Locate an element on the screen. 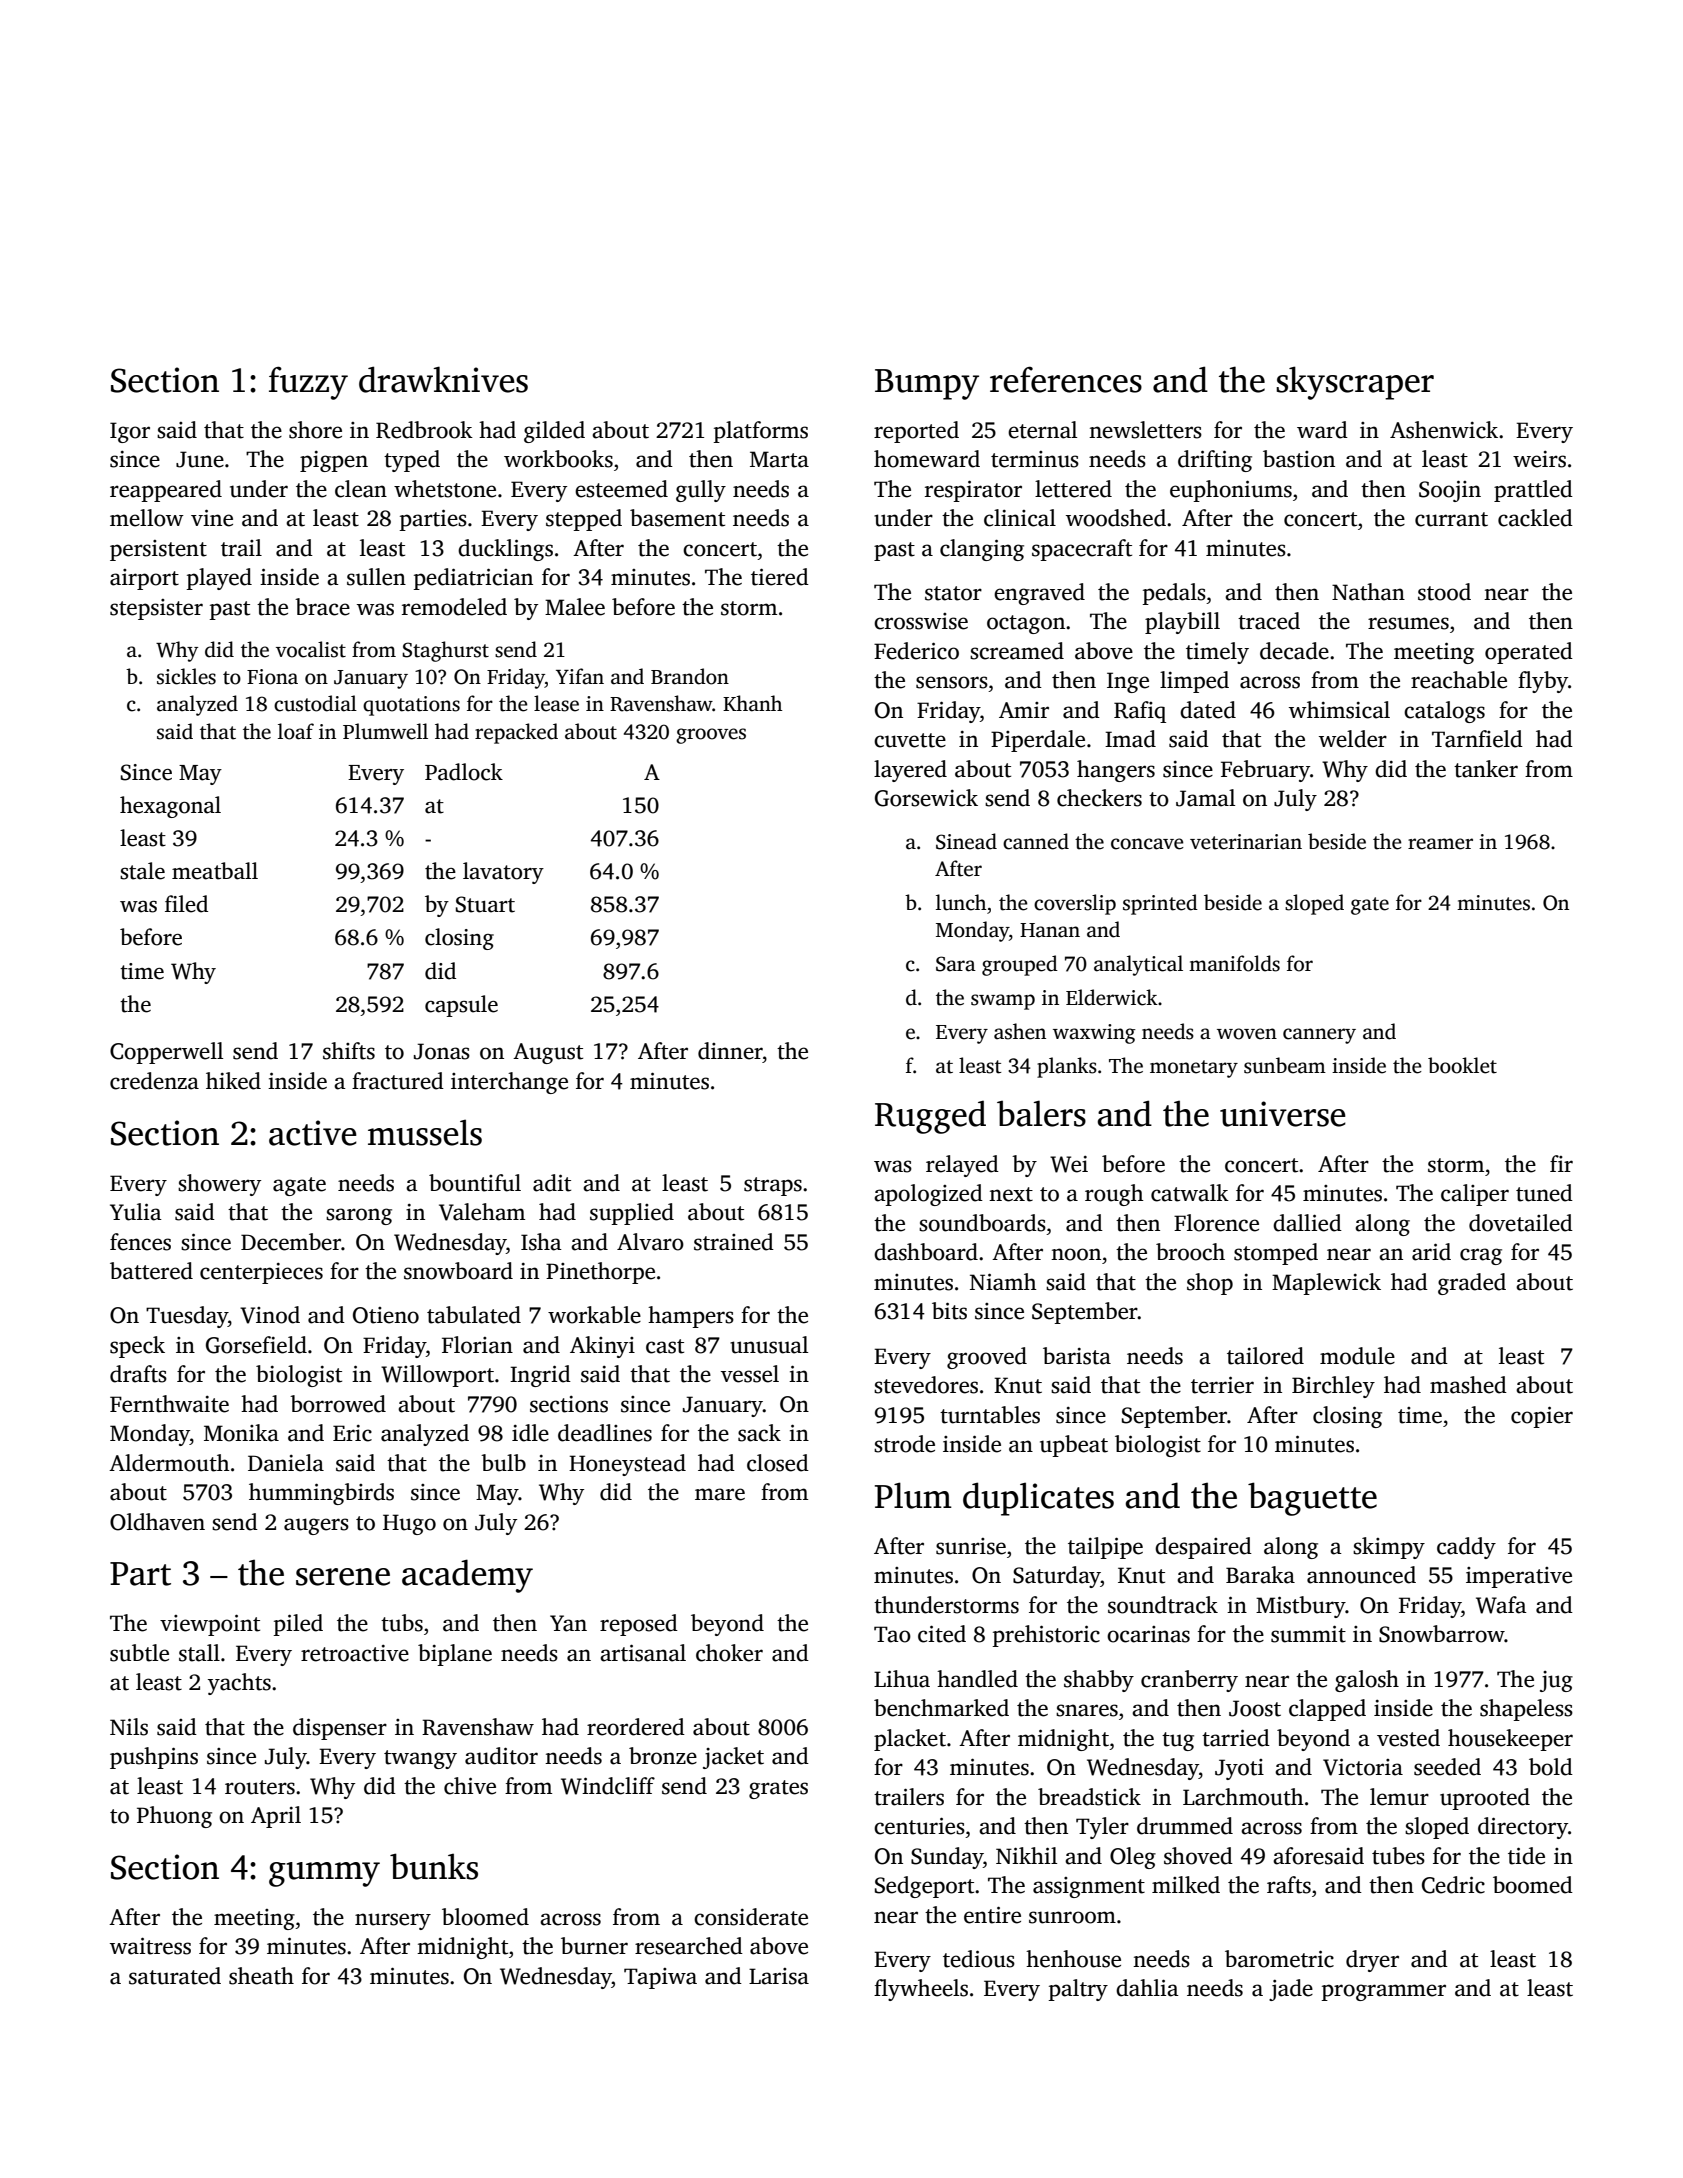  borrowed is located at coordinates (338, 1404).
